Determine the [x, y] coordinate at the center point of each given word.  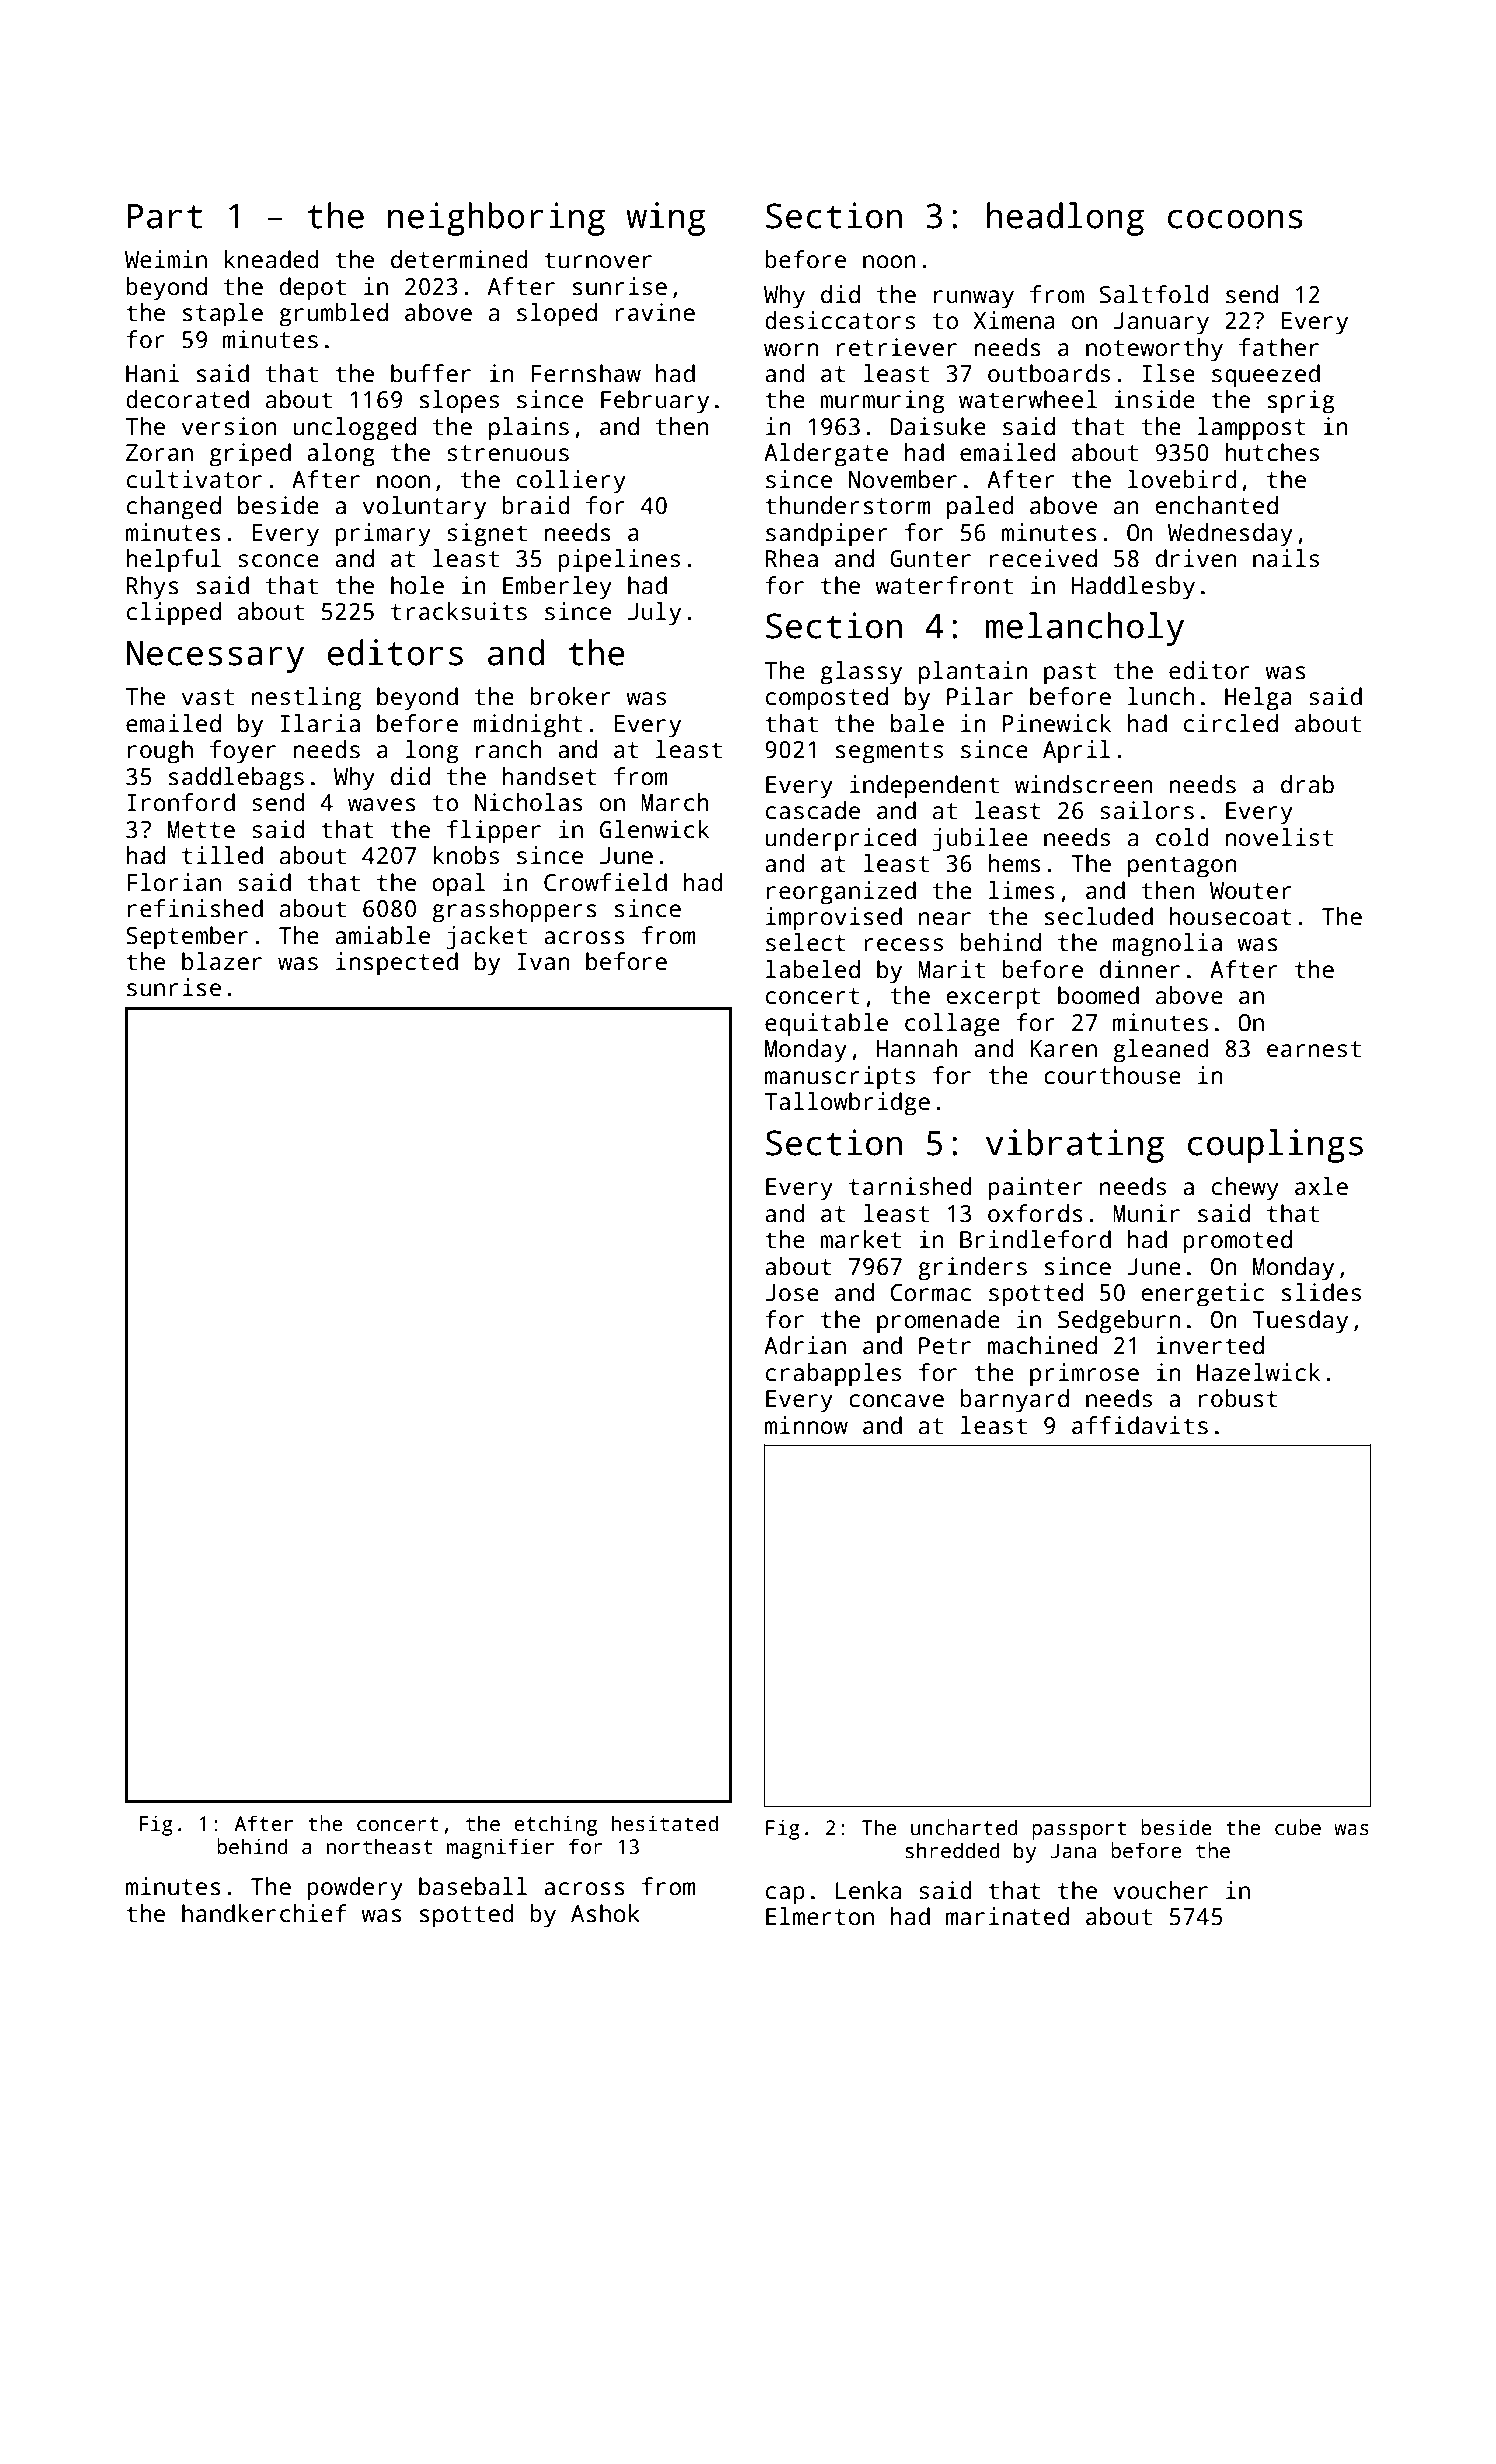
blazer [222, 961]
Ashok [605, 1913]
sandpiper [827, 535]
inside [1154, 399]
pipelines [619, 561]
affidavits [1140, 1425]
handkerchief [264, 1913]
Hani [152, 373]
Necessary [215, 657]
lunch [1161, 696]
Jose [792, 1293]
